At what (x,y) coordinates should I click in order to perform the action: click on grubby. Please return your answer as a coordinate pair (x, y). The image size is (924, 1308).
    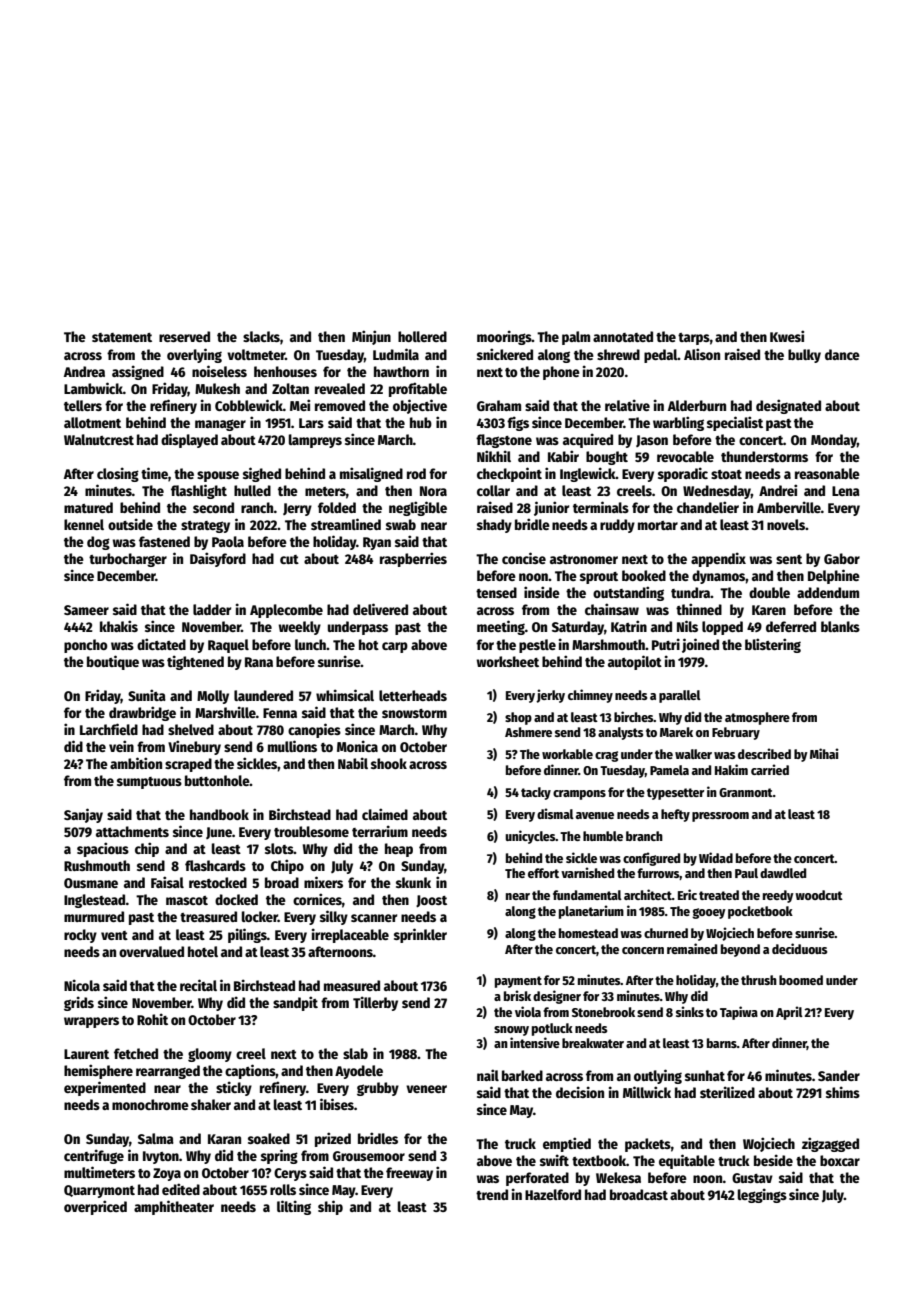
    Looking at the image, I should click on (378, 1089).
